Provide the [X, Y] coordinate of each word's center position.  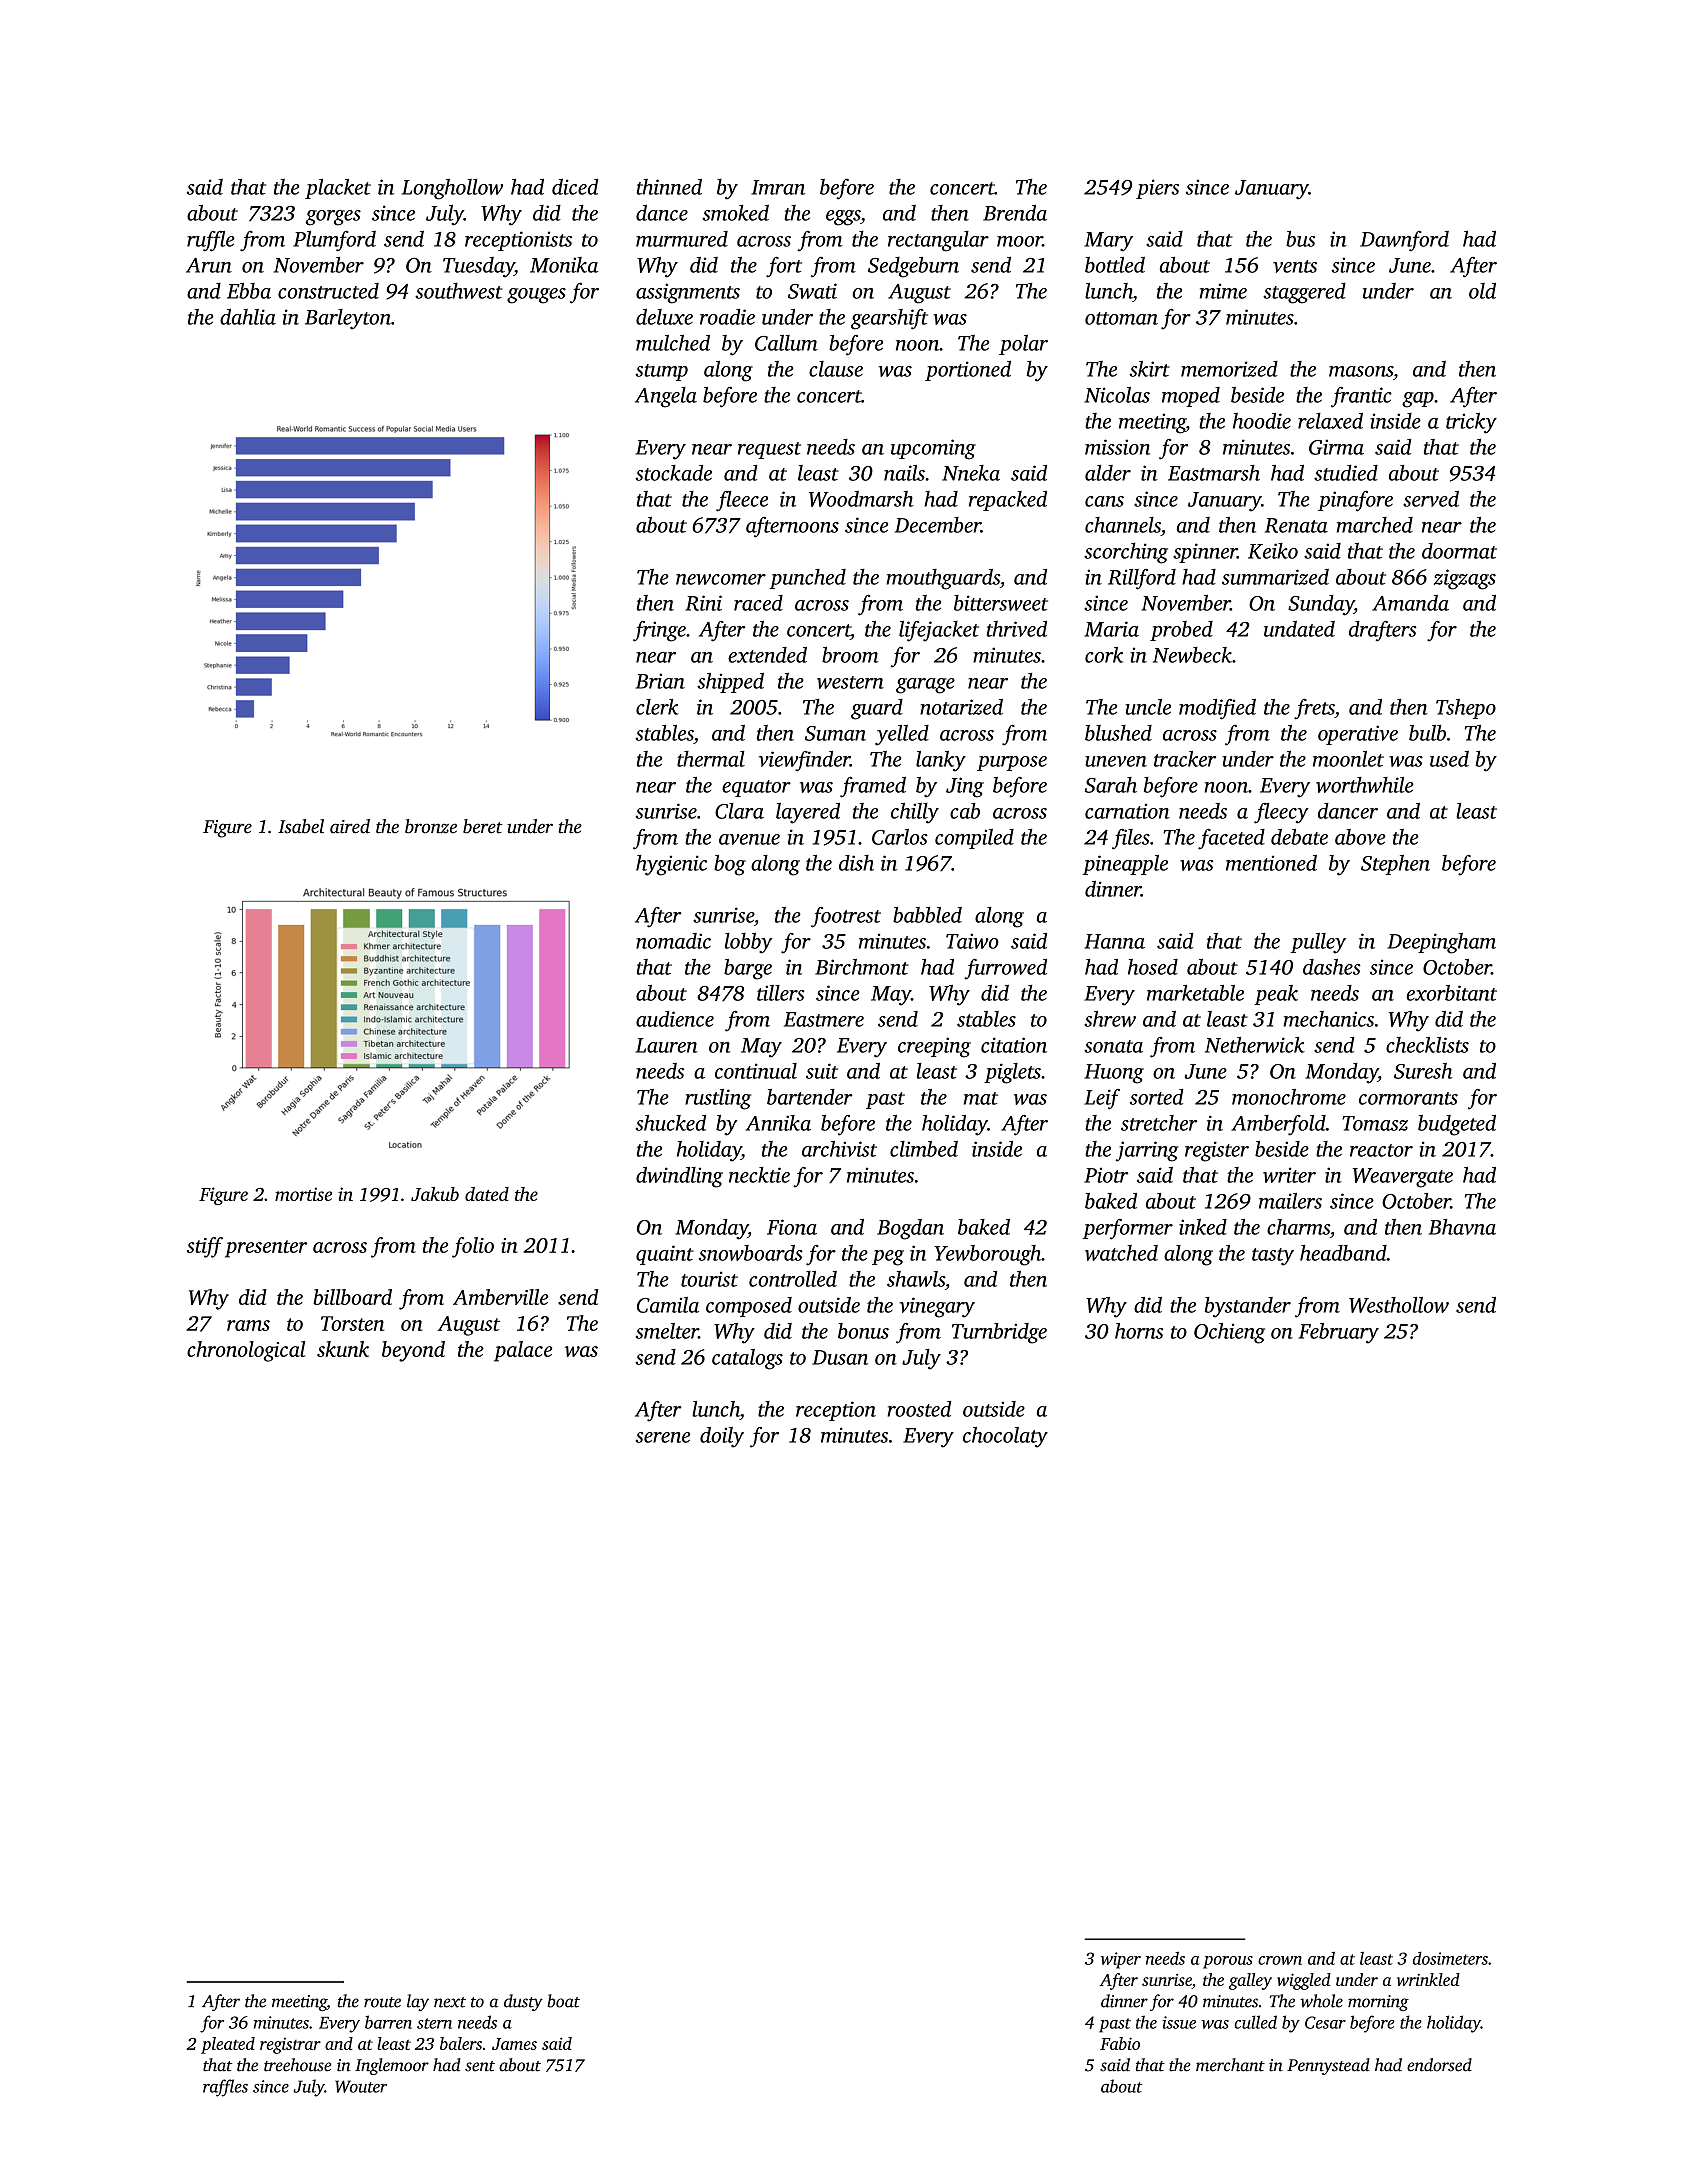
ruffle [210, 241]
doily [722, 1437]
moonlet [1348, 759]
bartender [810, 1097]
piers [1157, 189]
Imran [778, 187]
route [382, 2002]
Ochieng [1229, 1333]
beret [483, 826]
